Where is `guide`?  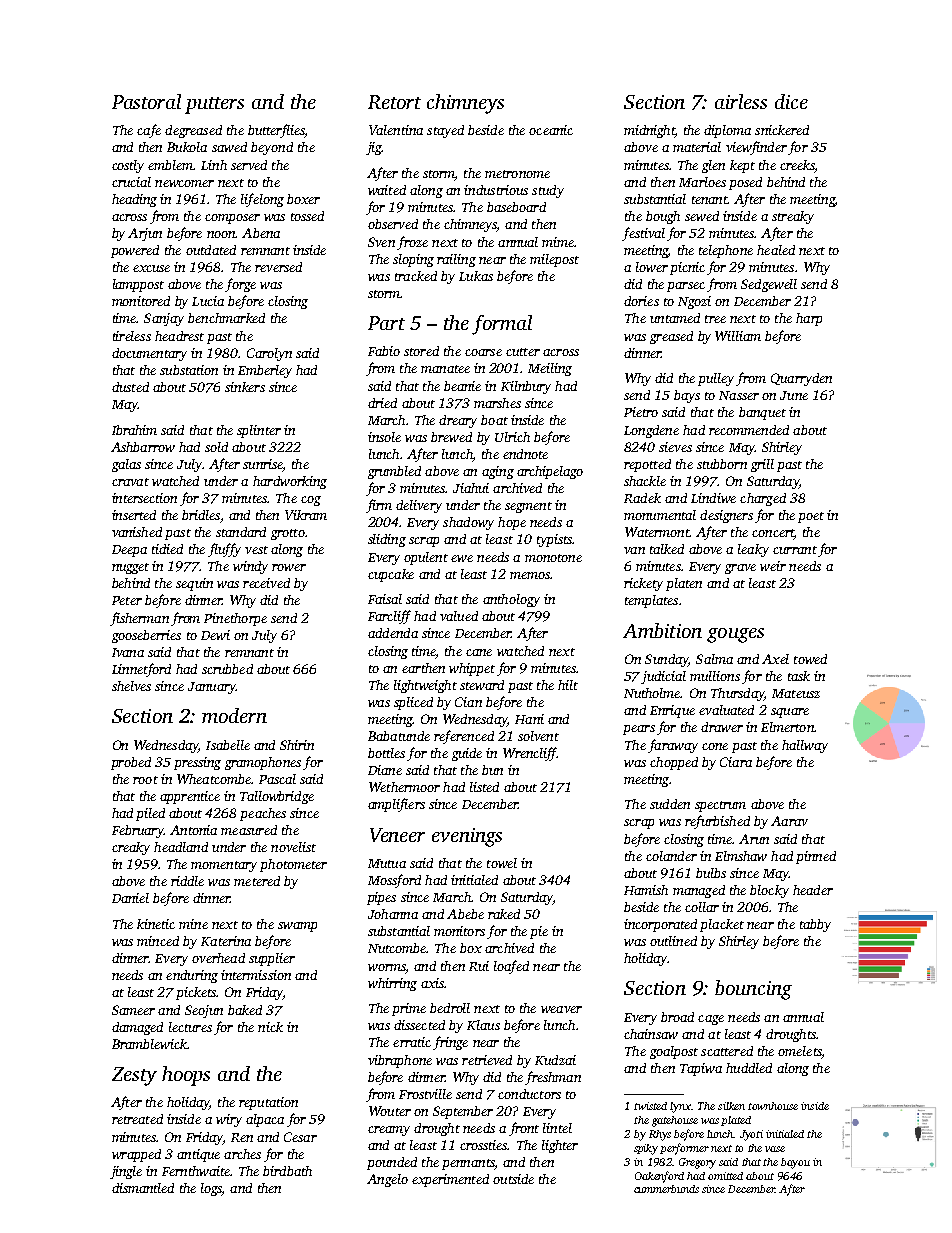 guide is located at coordinates (467, 754).
